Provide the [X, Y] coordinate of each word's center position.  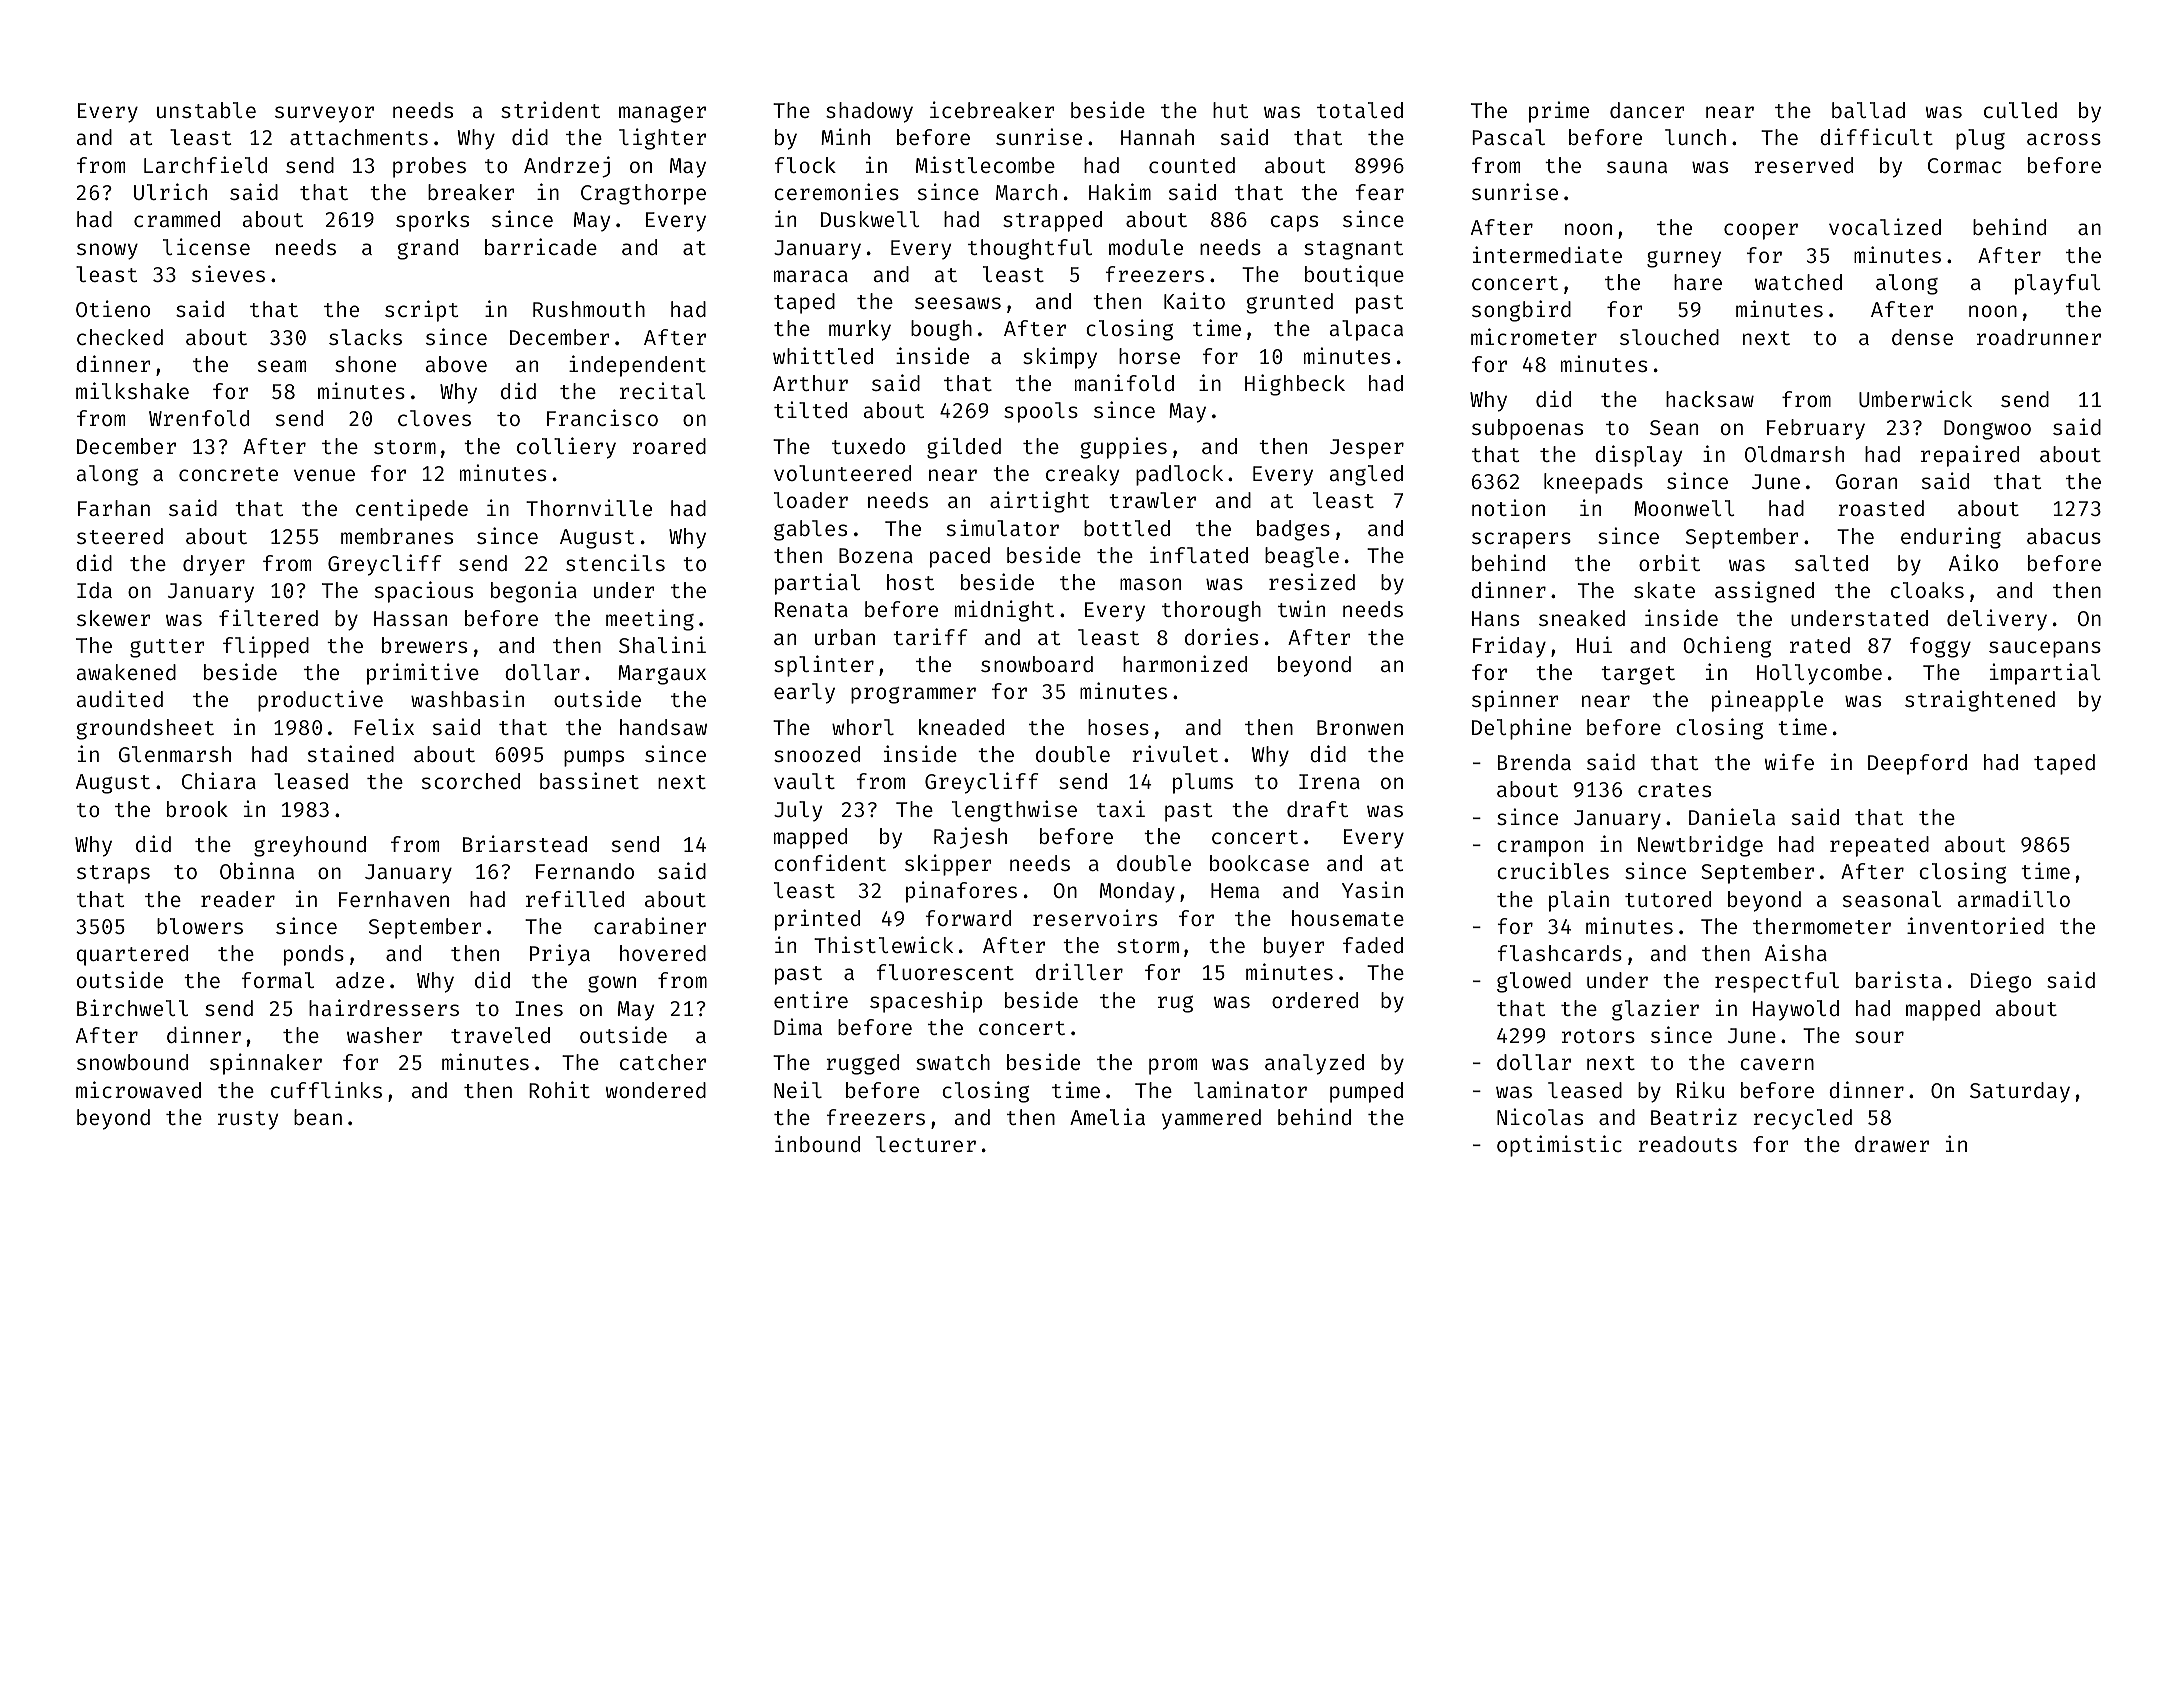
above [456, 364]
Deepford [1917, 764]
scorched [471, 781]
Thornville [589, 507]
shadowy [869, 112]
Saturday [2020, 1092]
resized [1312, 581]
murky [860, 330]
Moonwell [1684, 508]
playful [2058, 284]
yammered [1211, 1119]
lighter [662, 139]
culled [2020, 110]
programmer [913, 695]
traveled [500, 1035]
